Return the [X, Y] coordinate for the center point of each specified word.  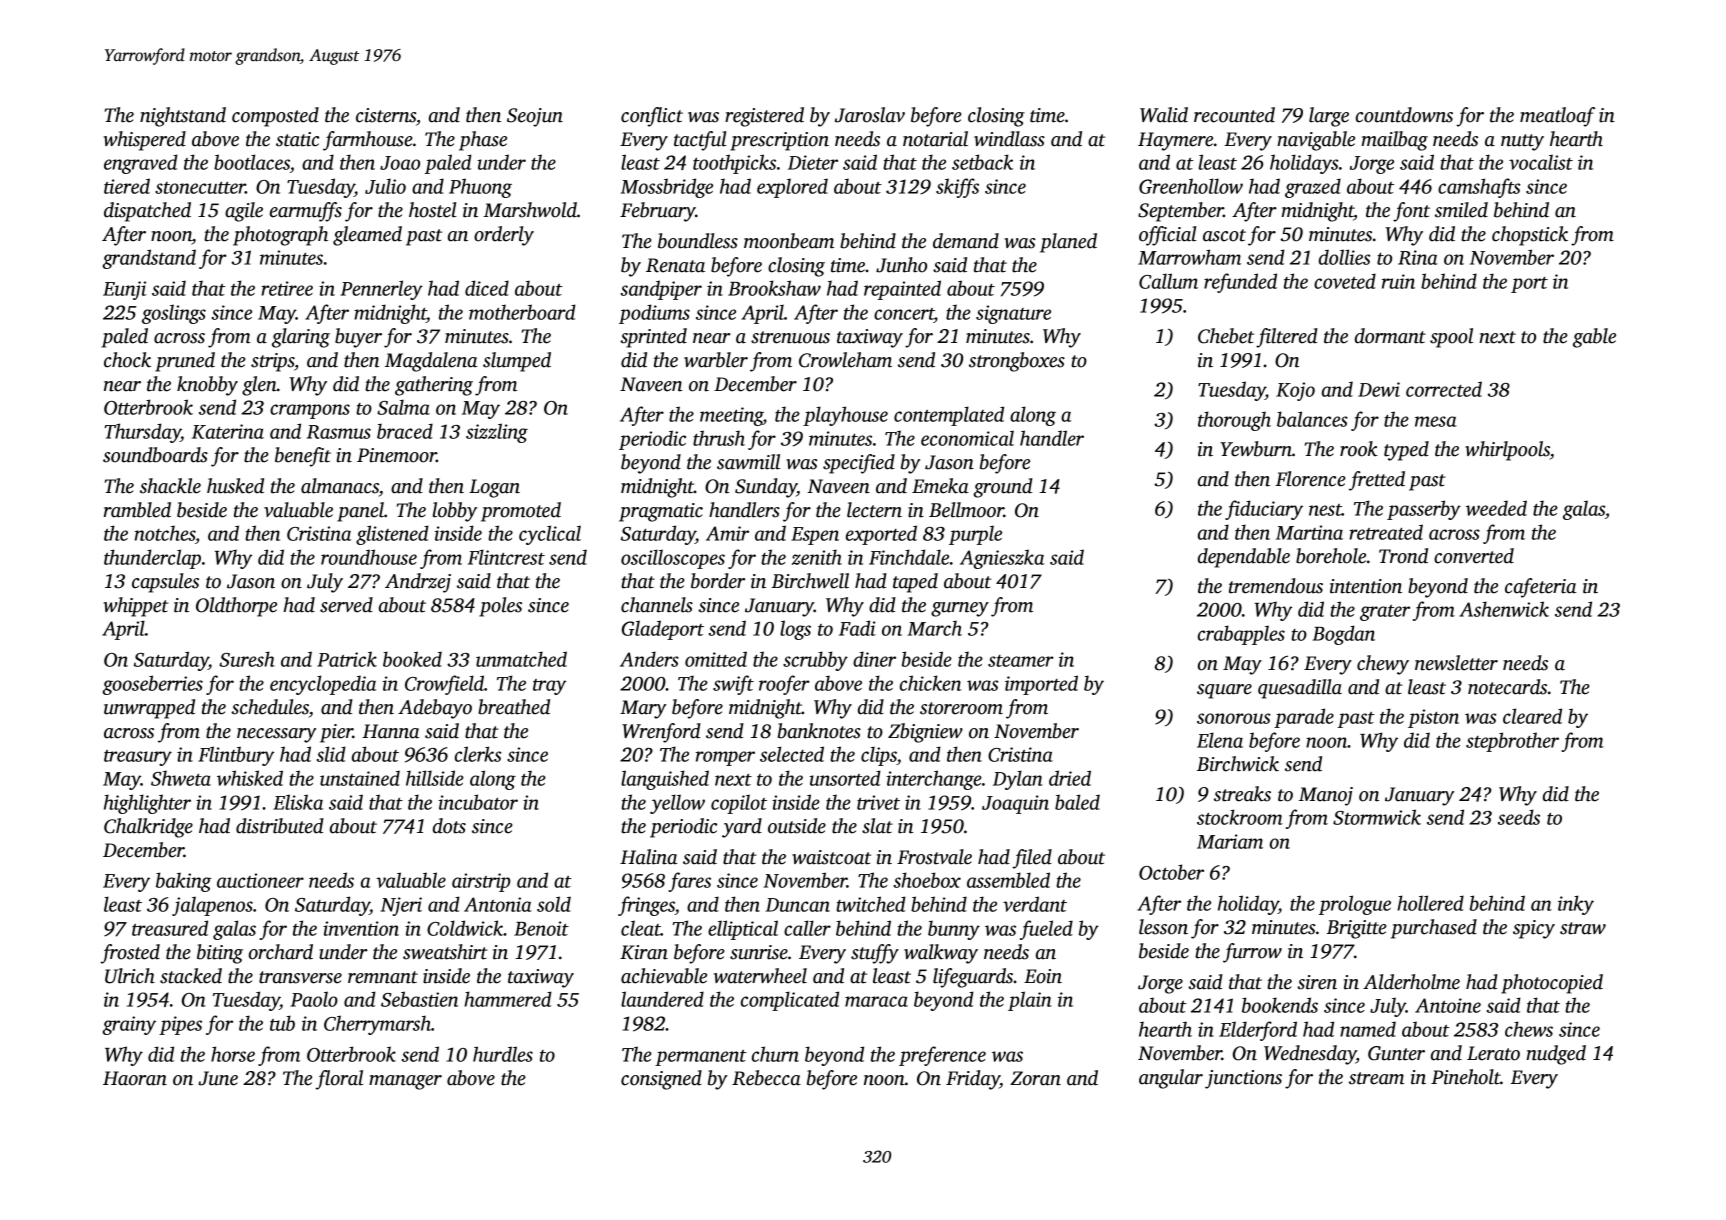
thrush [719, 438]
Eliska [298, 802]
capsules [165, 583]
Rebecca [766, 1078]
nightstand [183, 117]
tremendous [1276, 586]
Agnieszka [1002, 559]
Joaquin [1015, 804]
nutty [1522, 142]
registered [764, 117]
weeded [1496, 508]
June [218, 1078]
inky [1576, 905]
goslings [174, 314]
